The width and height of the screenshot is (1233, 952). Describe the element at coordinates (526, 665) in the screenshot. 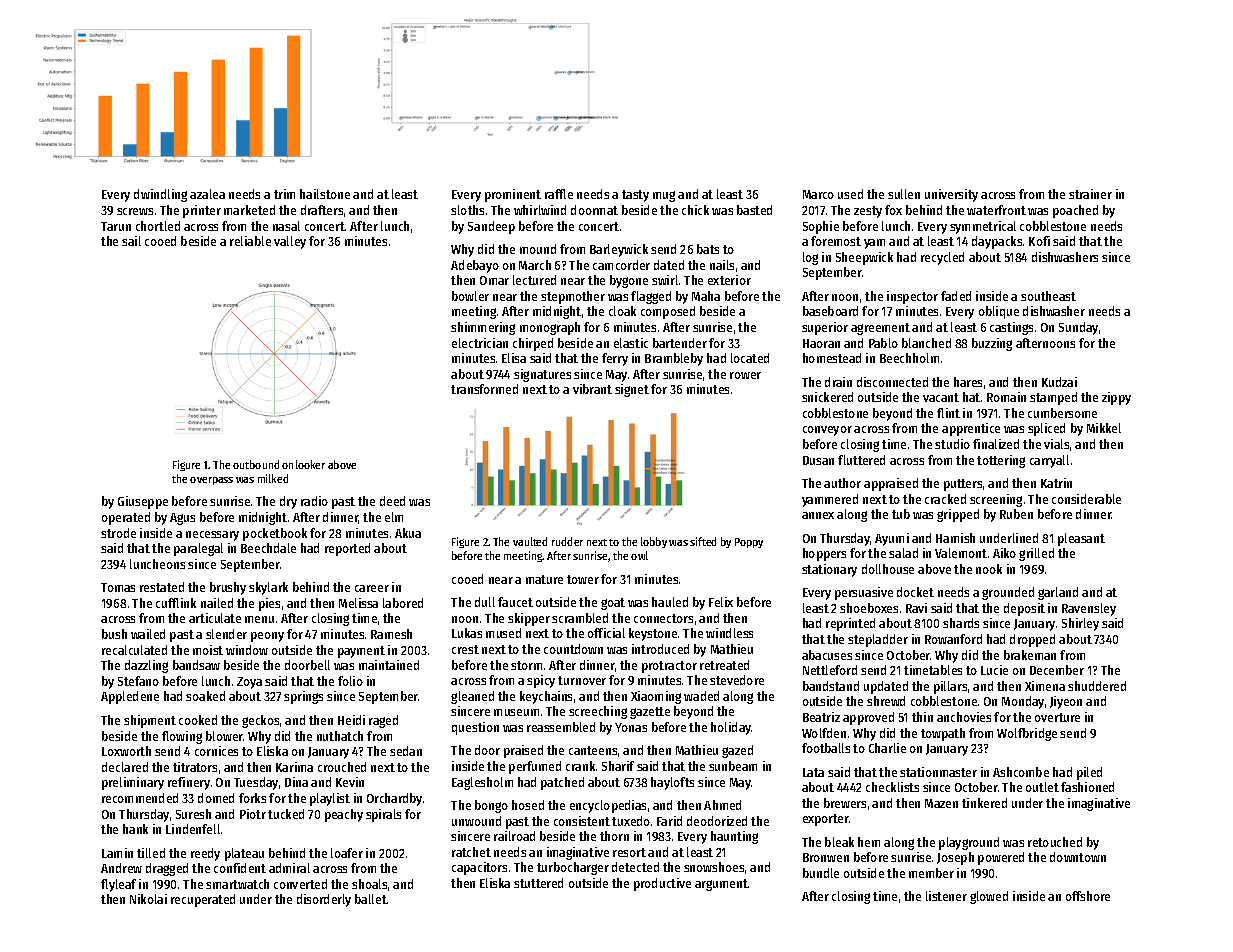

I see `storm` at that location.
